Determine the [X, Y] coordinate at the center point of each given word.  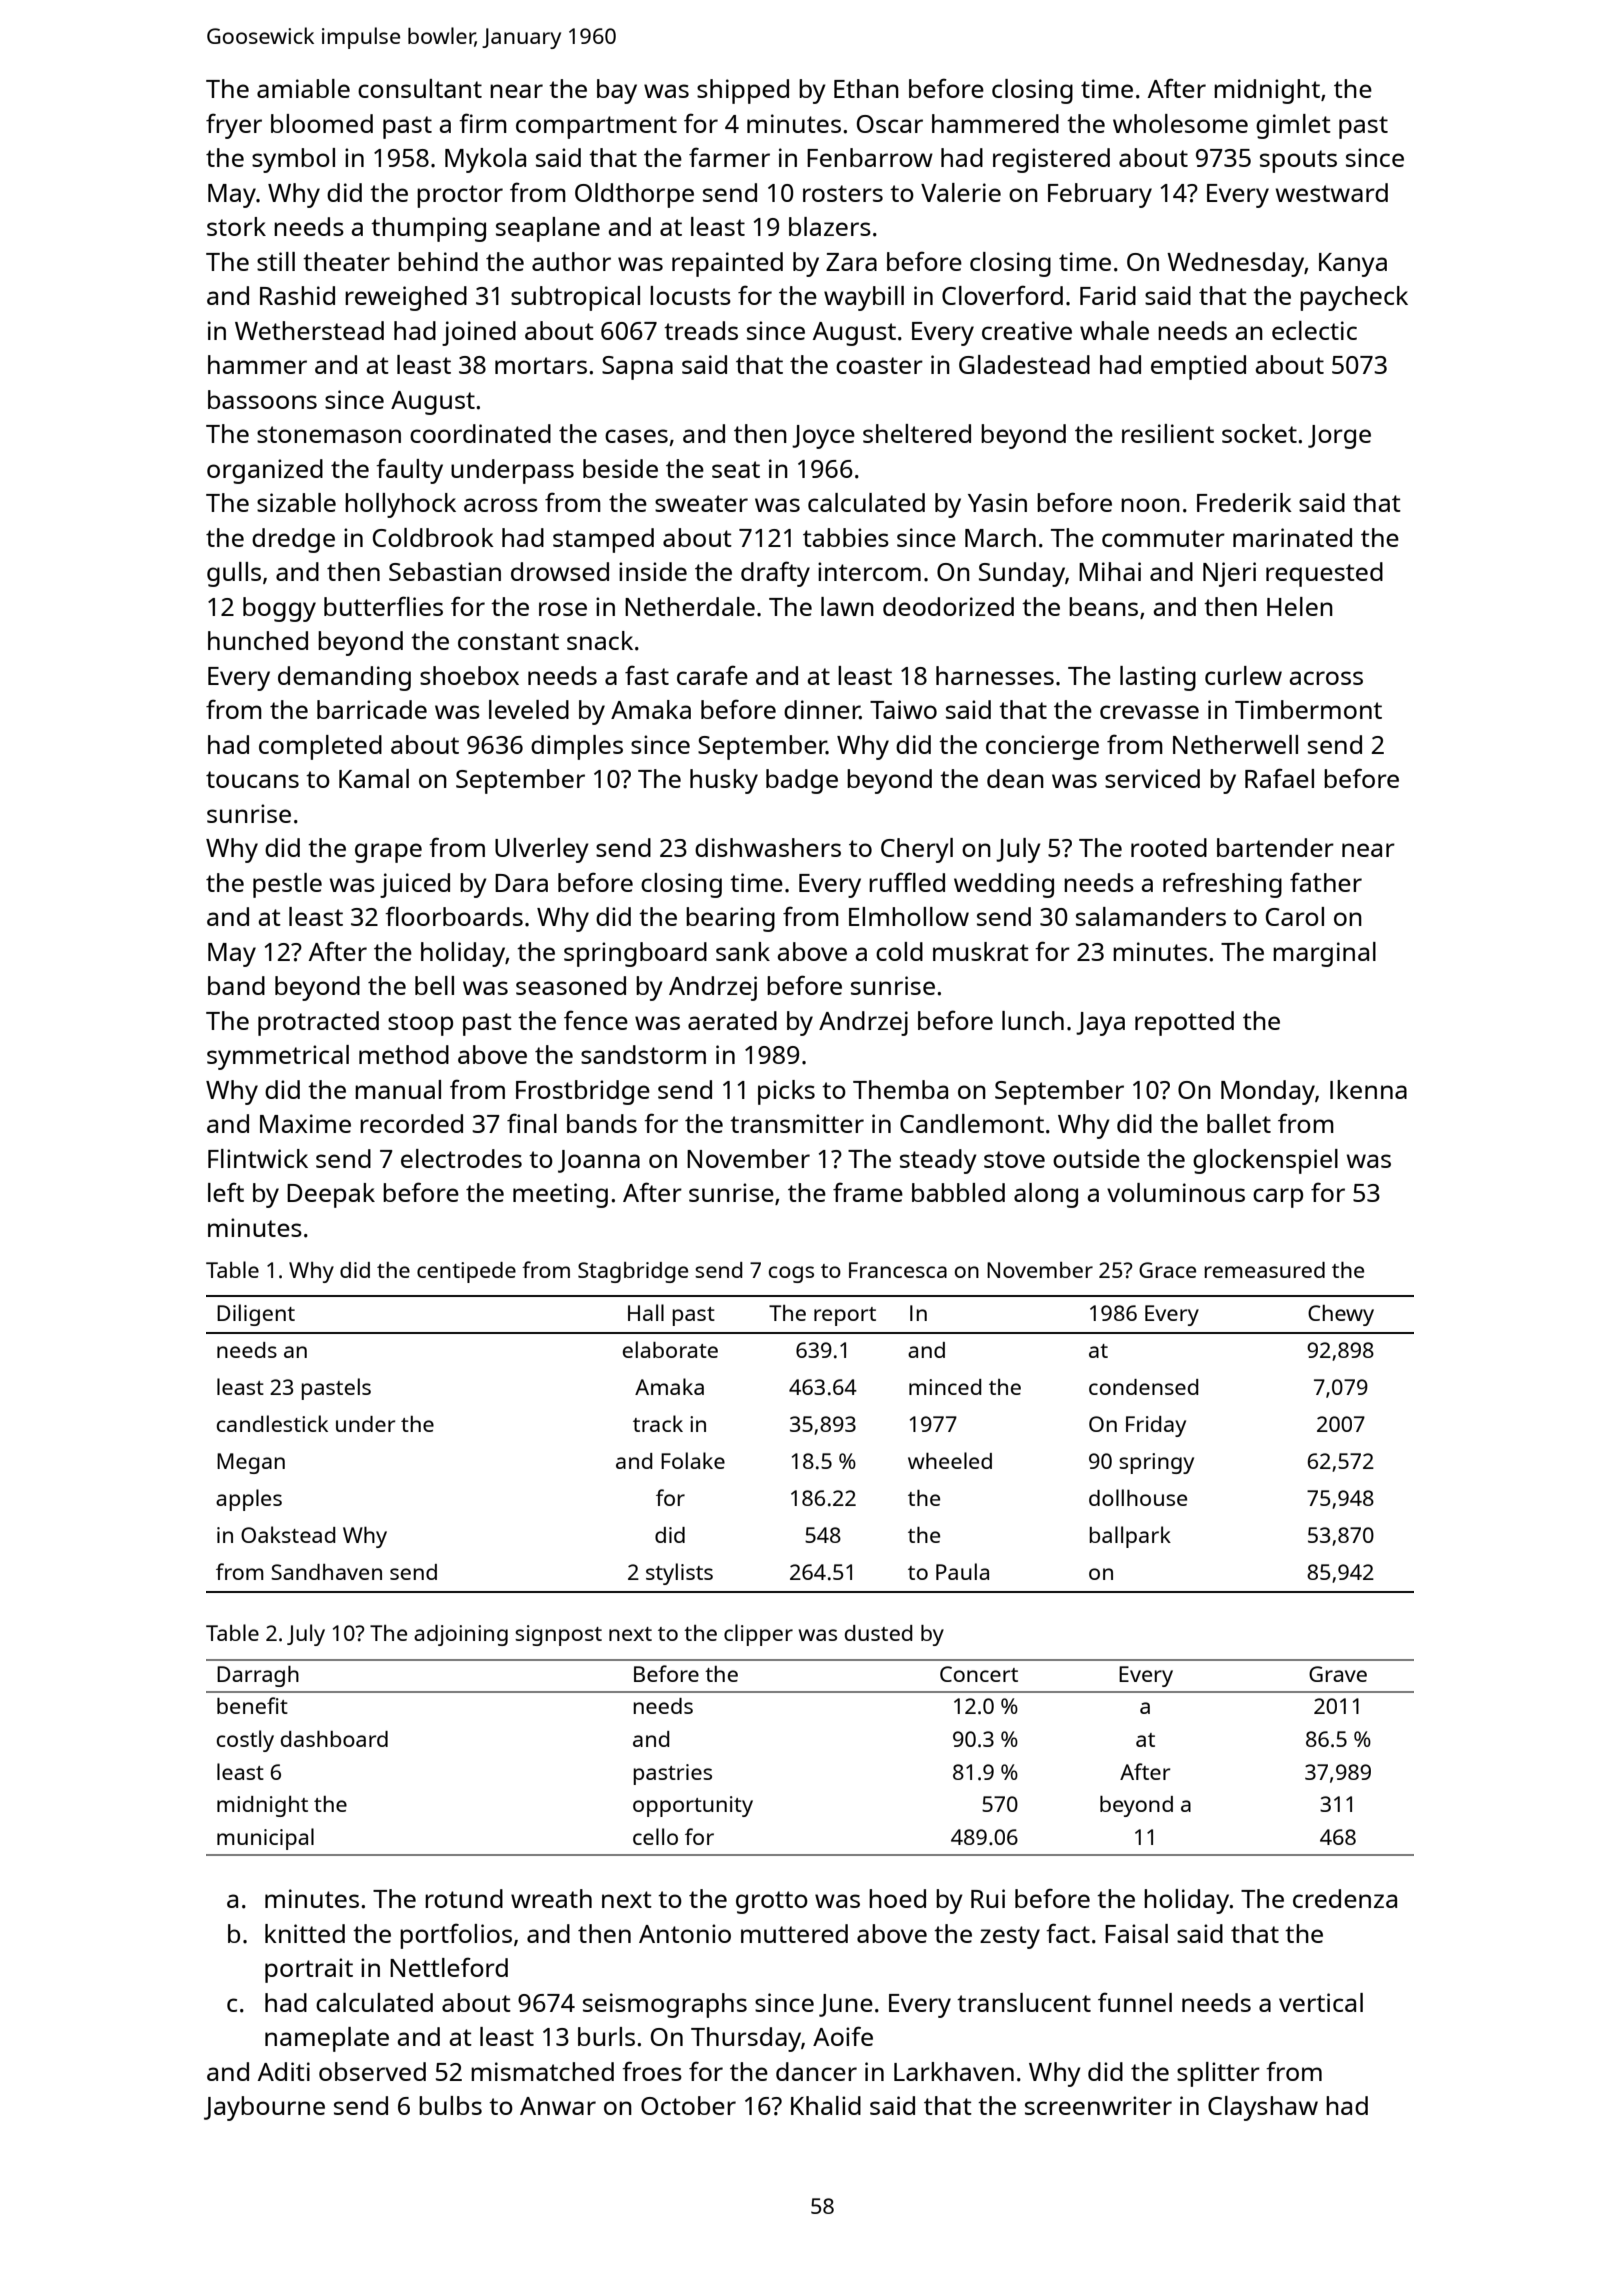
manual [398, 1089]
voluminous [1176, 1192]
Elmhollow [909, 916]
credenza [1345, 1898]
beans [1103, 606]
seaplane [548, 229]
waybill [864, 298]
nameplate [327, 2039]
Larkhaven [954, 2071]
